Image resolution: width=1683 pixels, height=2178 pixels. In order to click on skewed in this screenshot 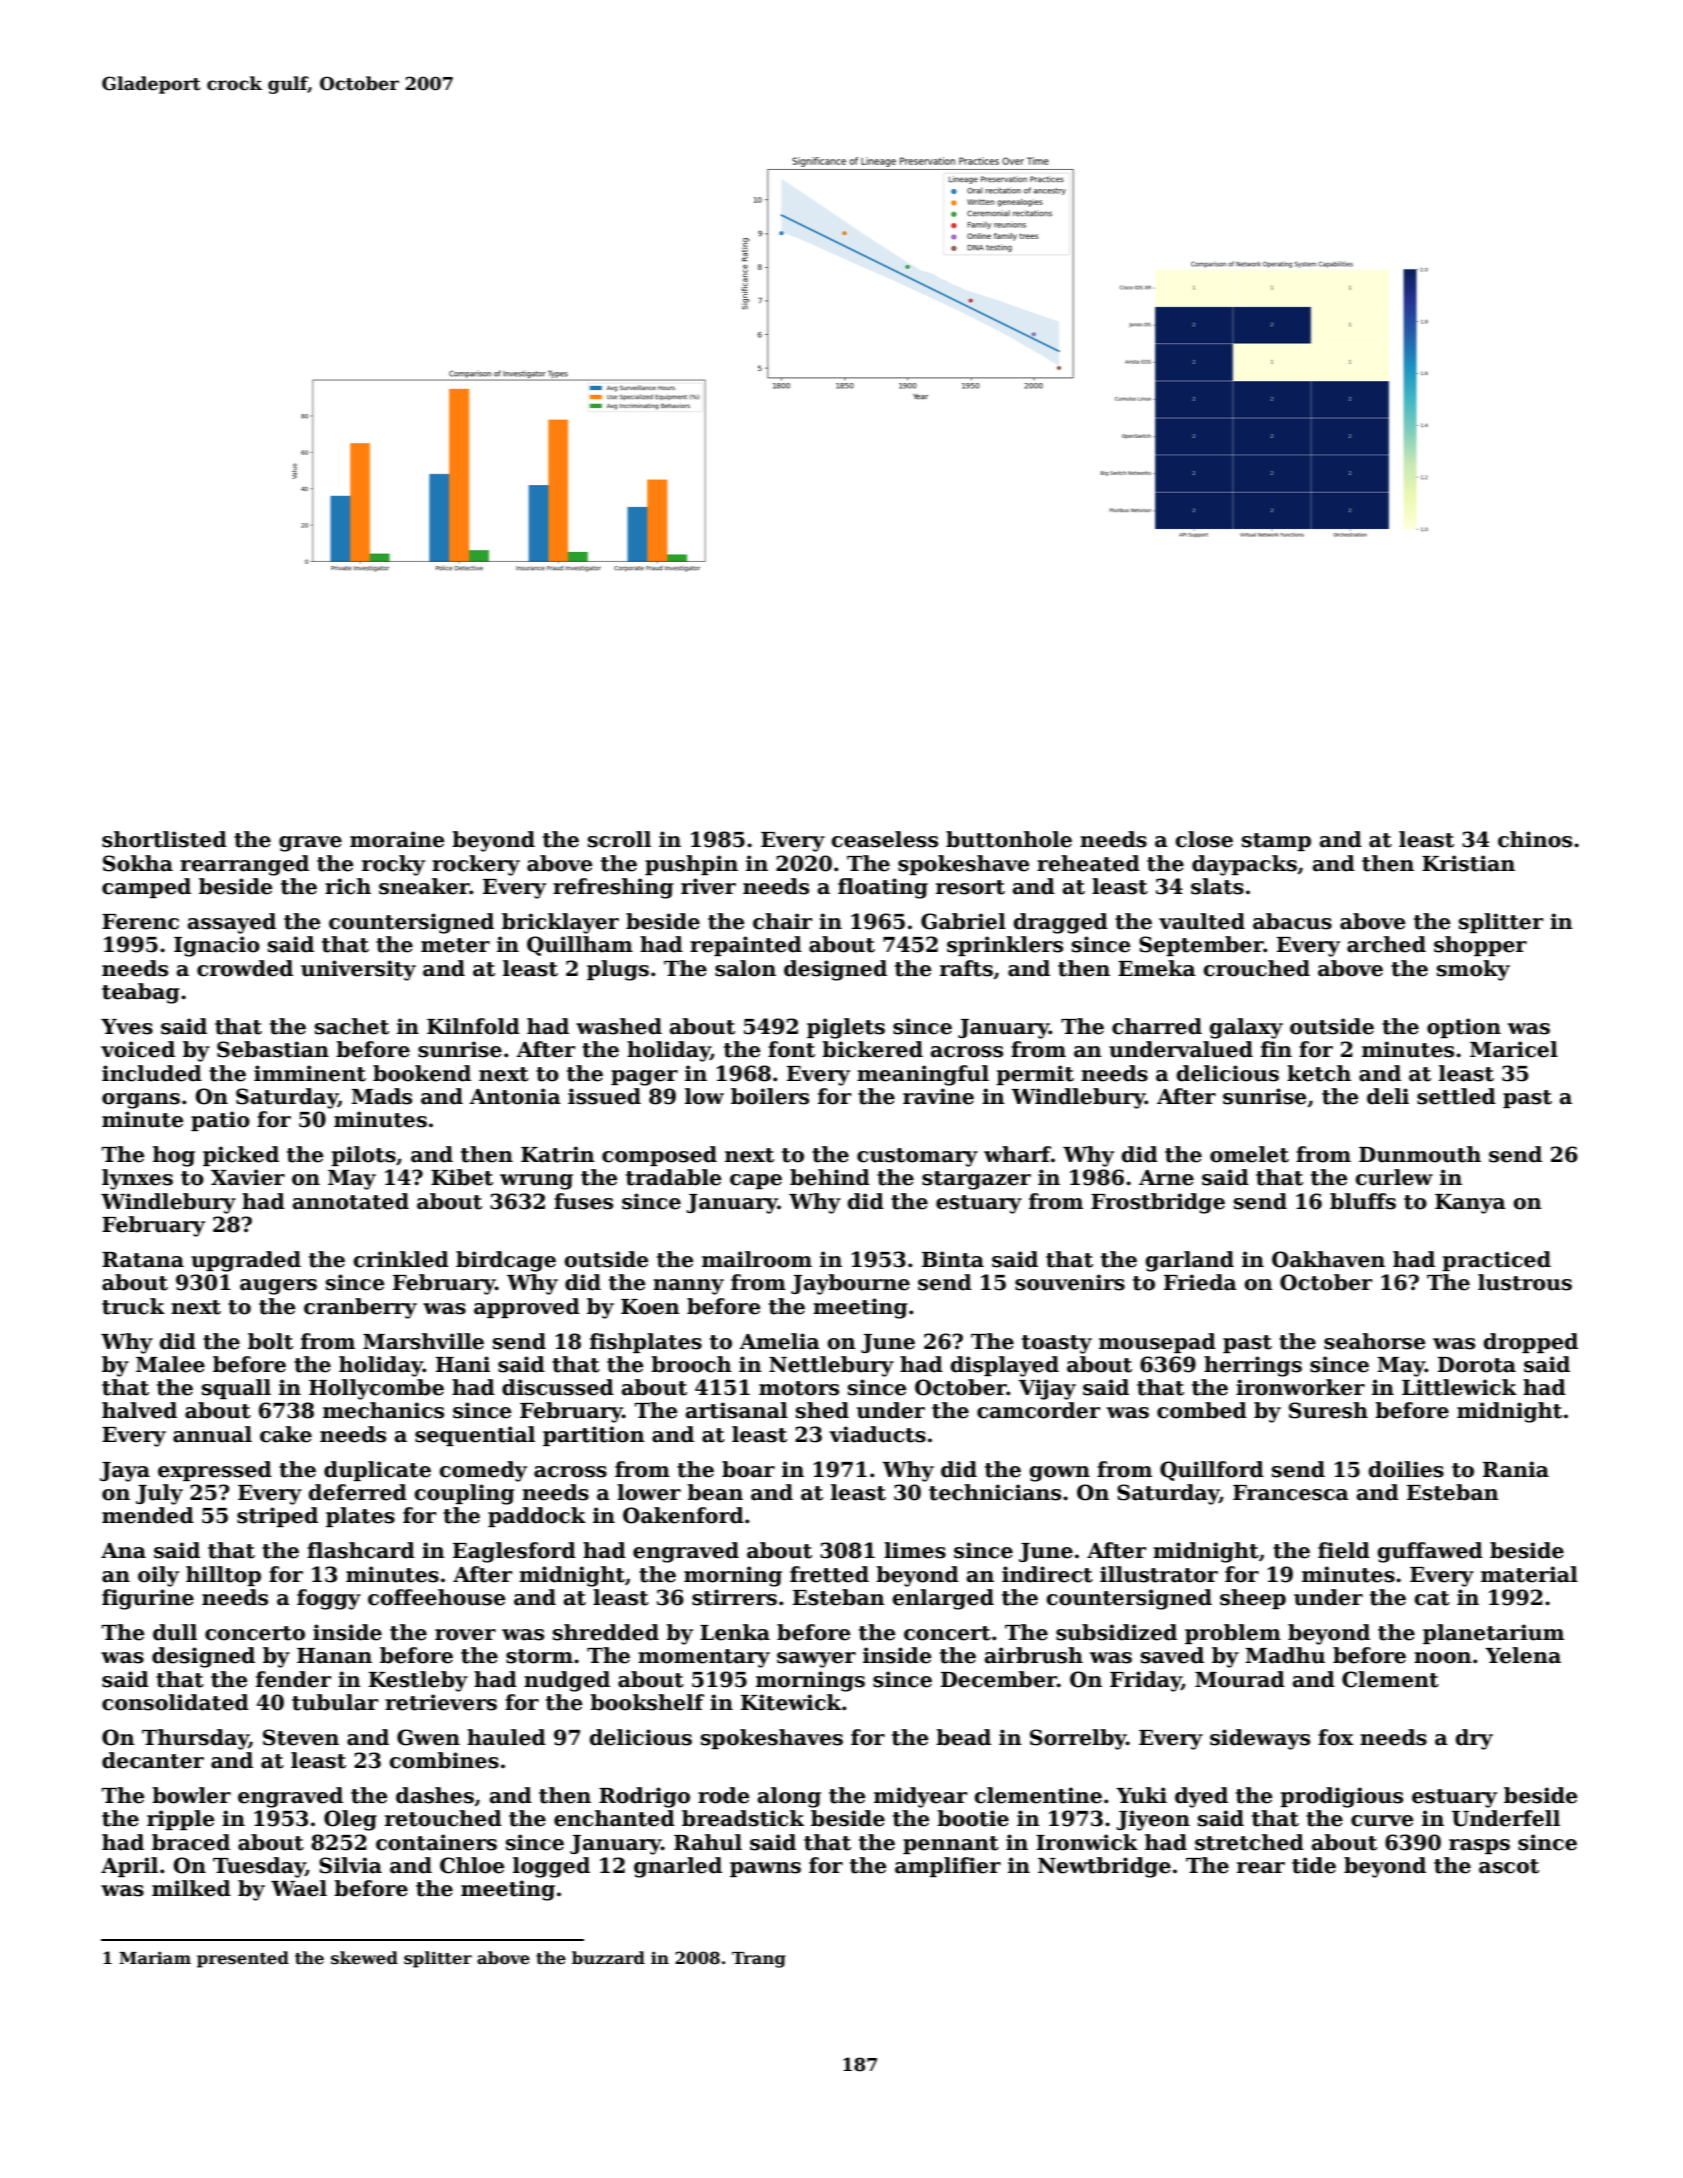, I will do `click(364, 1958)`.
